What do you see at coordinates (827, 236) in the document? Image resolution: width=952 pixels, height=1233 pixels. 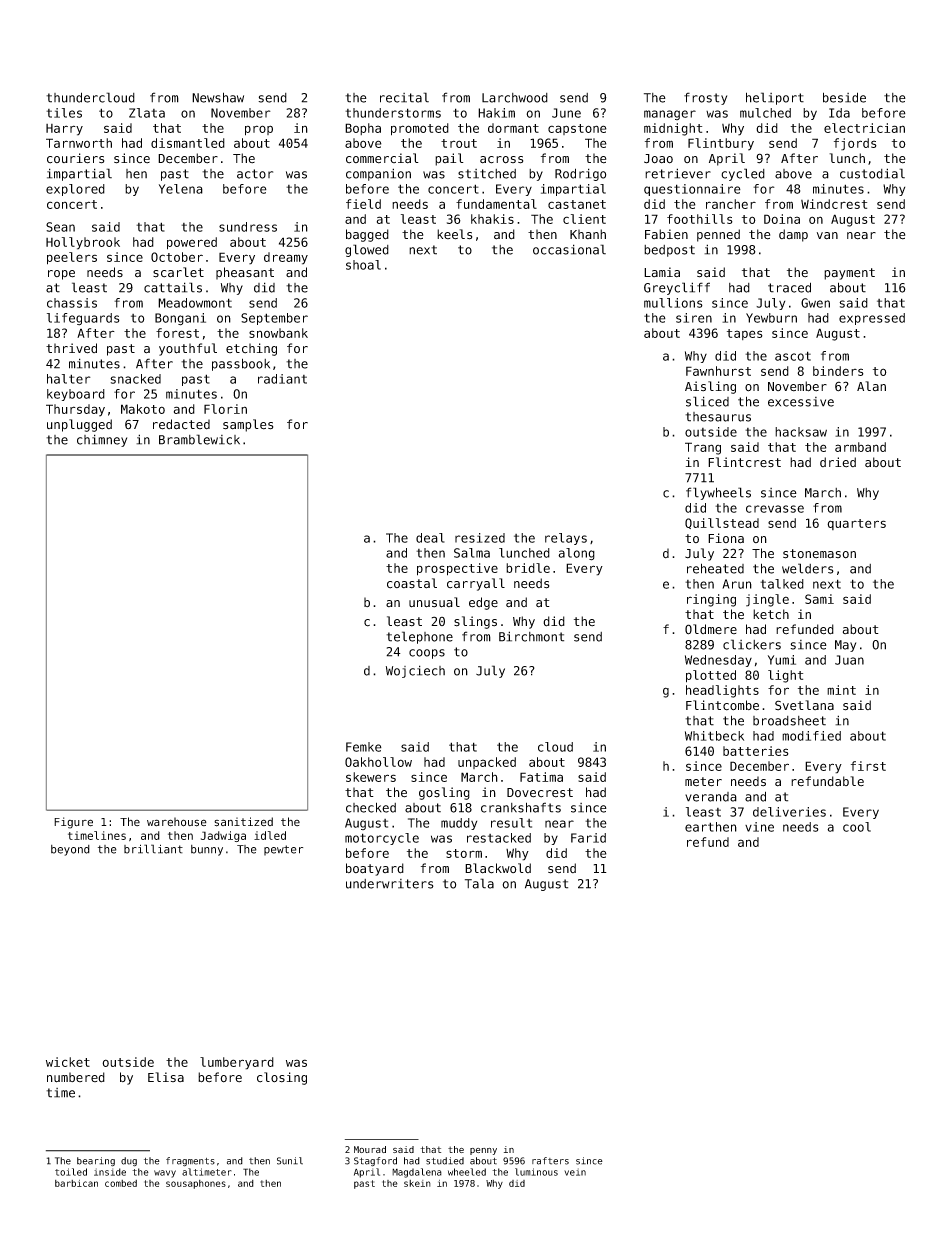 I see `van` at bounding box center [827, 236].
